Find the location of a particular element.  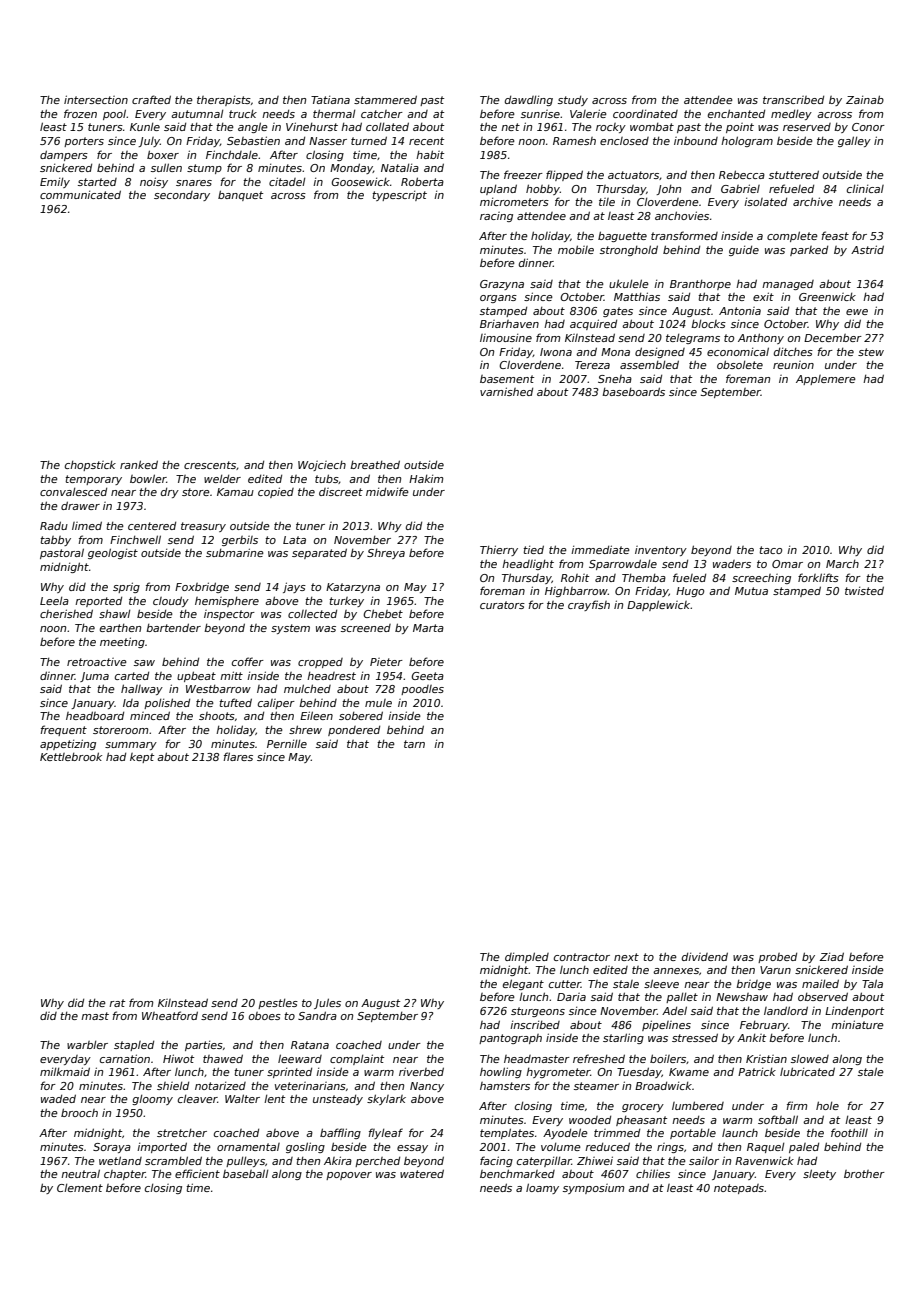

twisted is located at coordinates (864, 590).
